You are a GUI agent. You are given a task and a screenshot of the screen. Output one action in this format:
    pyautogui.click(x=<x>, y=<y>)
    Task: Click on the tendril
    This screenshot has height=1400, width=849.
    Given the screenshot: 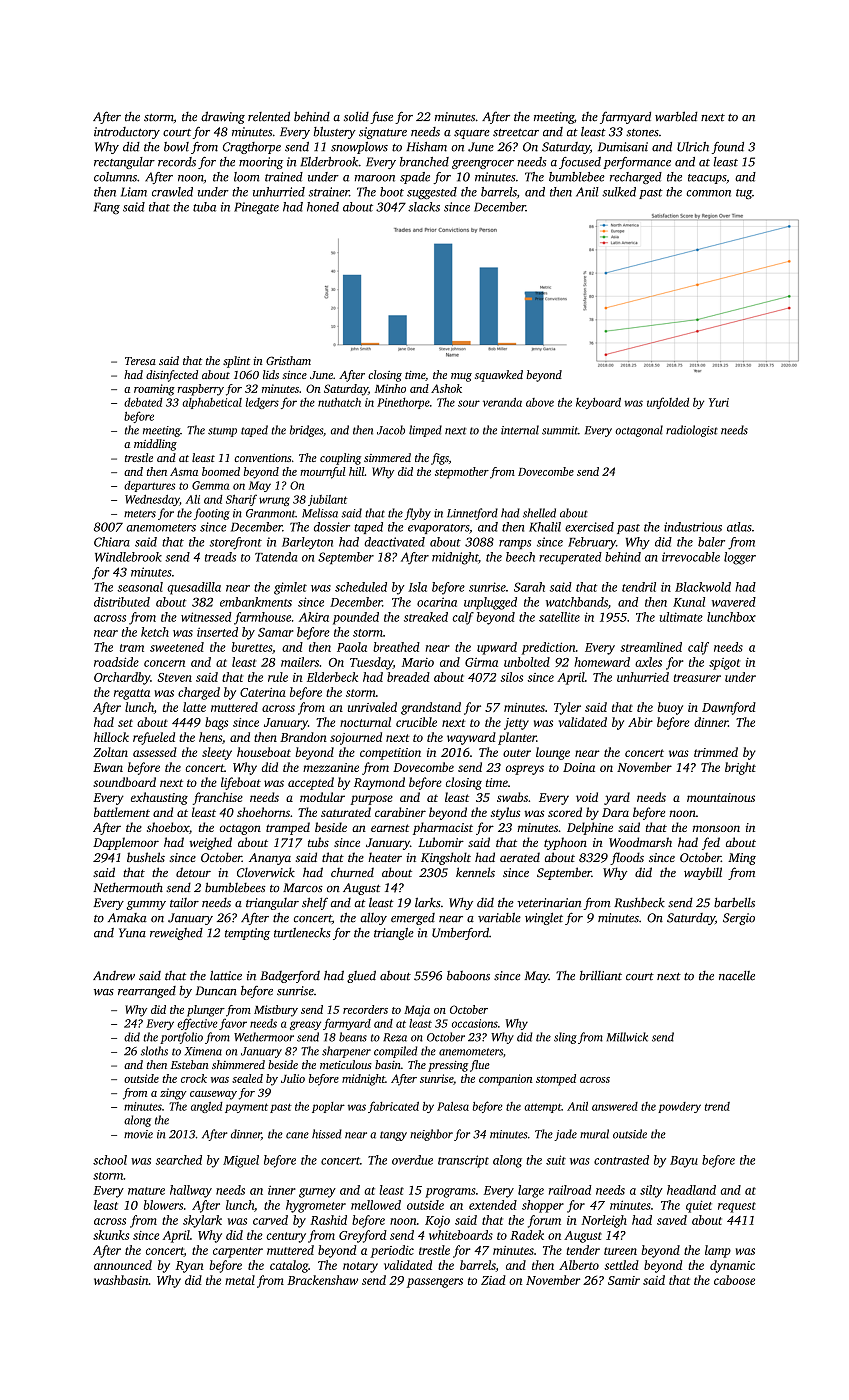 What is the action you would take?
    pyautogui.click(x=639, y=587)
